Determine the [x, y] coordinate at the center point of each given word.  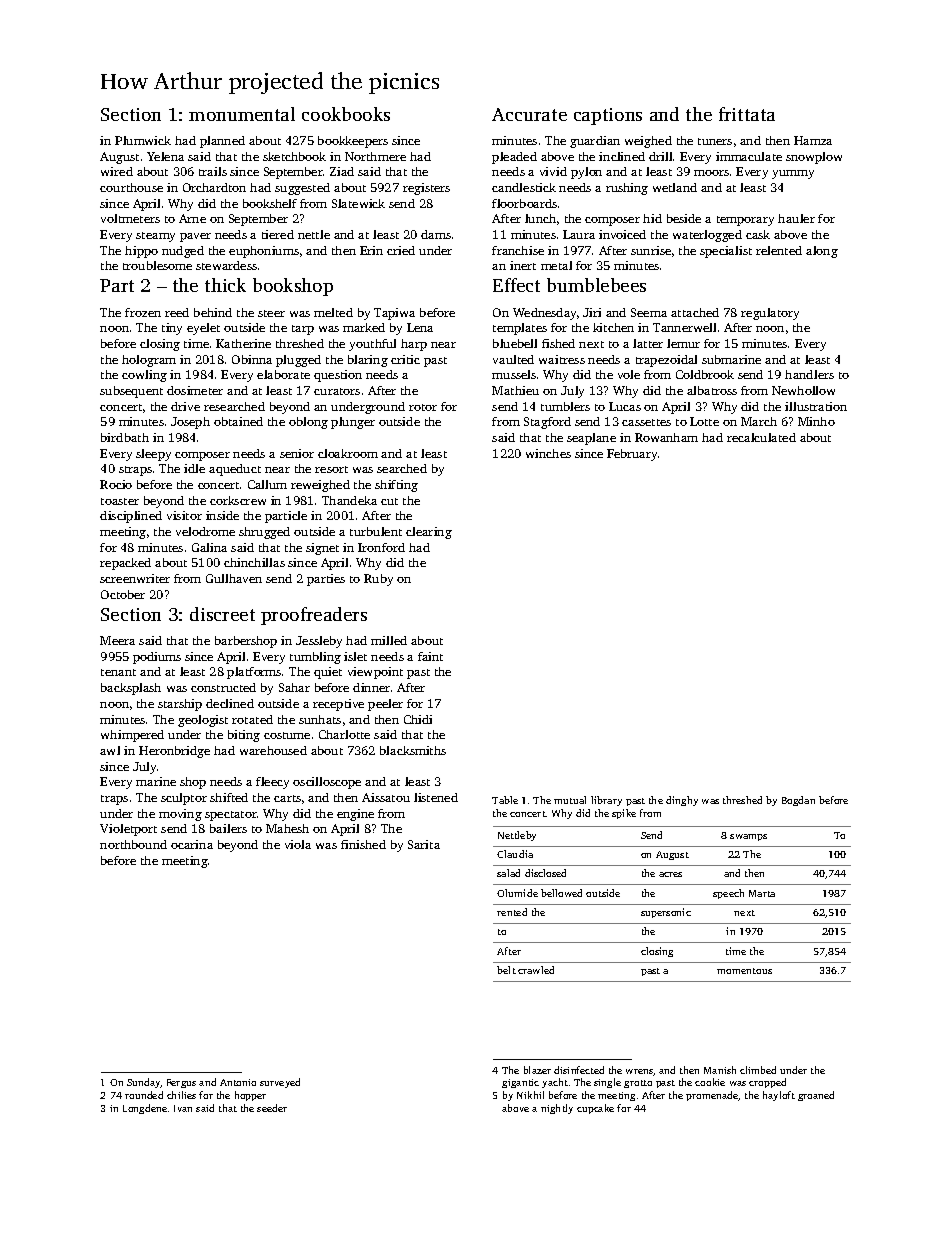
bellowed [561, 893]
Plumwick [143, 140]
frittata [747, 114]
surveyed [280, 1083]
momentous [744, 971]
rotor [423, 407]
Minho [816, 421]
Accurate [529, 114]
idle [194, 468]
